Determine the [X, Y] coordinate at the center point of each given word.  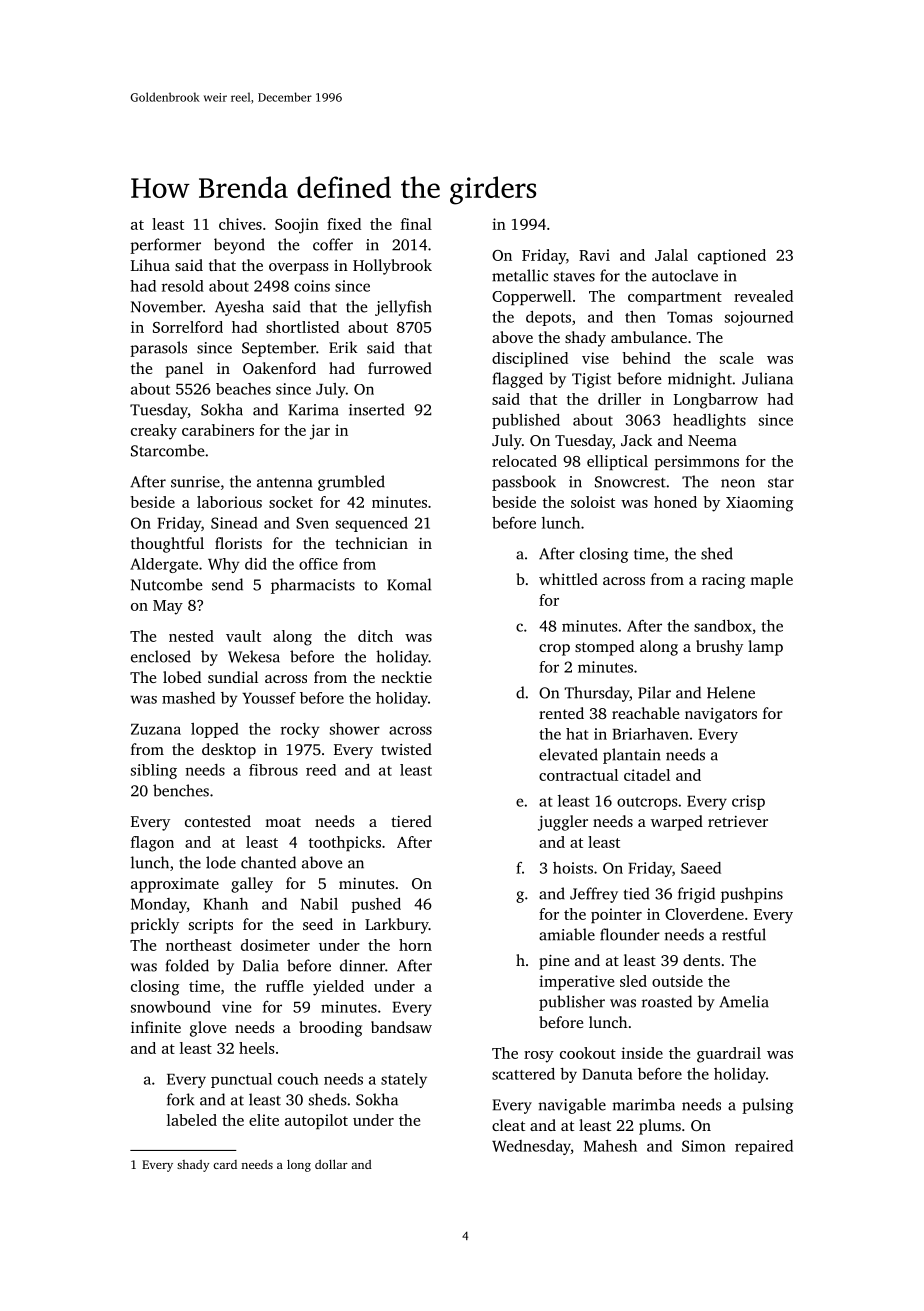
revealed [763, 296]
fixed [344, 224]
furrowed [400, 368]
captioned [732, 256]
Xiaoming [759, 504]
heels [257, 1048]
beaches [243, 389]
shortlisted [302, 327]
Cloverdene [704, 914]
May [168, 607]
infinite [156, 1027]
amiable [567, 934]
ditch [375, 636]
